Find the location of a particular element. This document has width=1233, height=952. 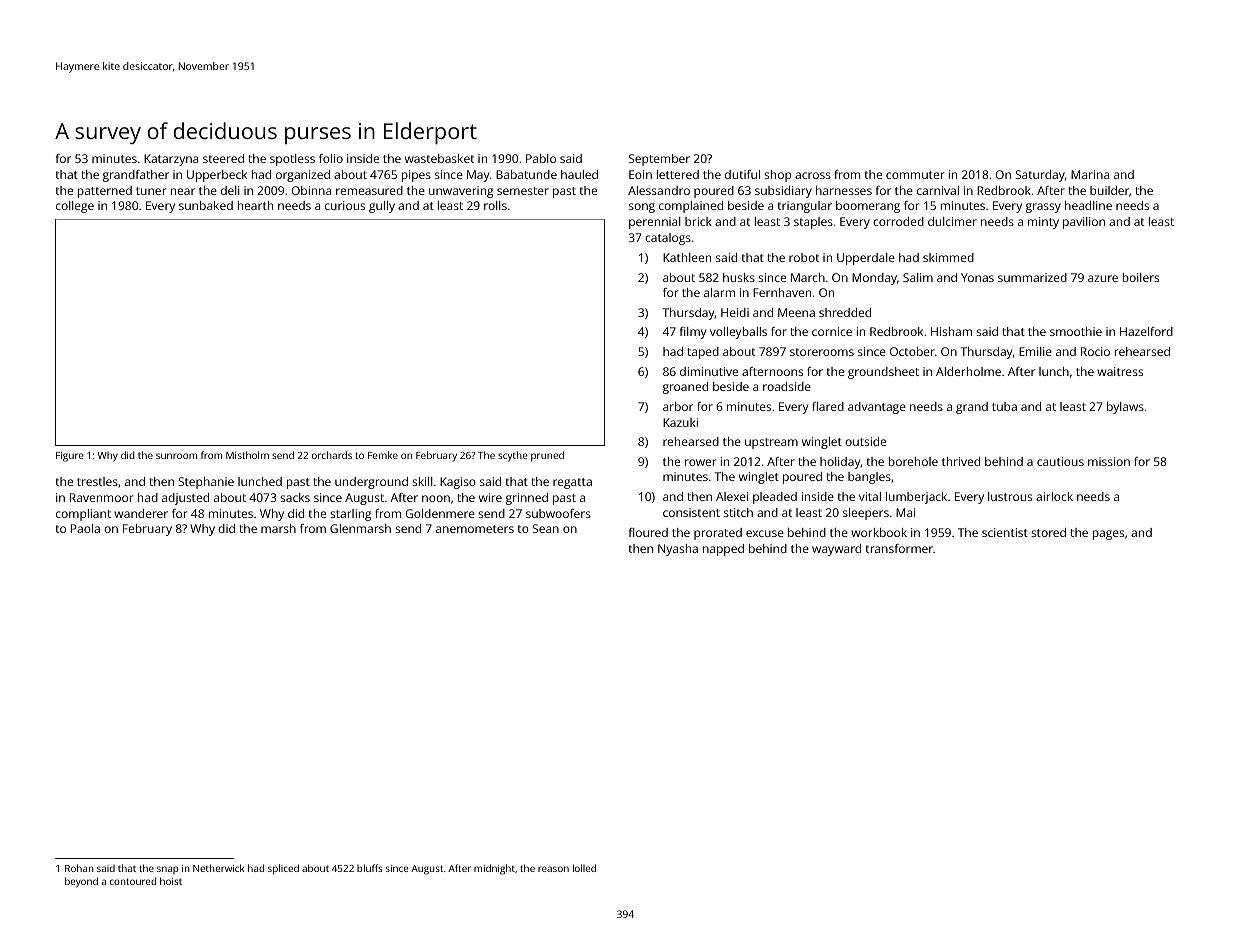

Pablo is located at coordinates (541, 158).
